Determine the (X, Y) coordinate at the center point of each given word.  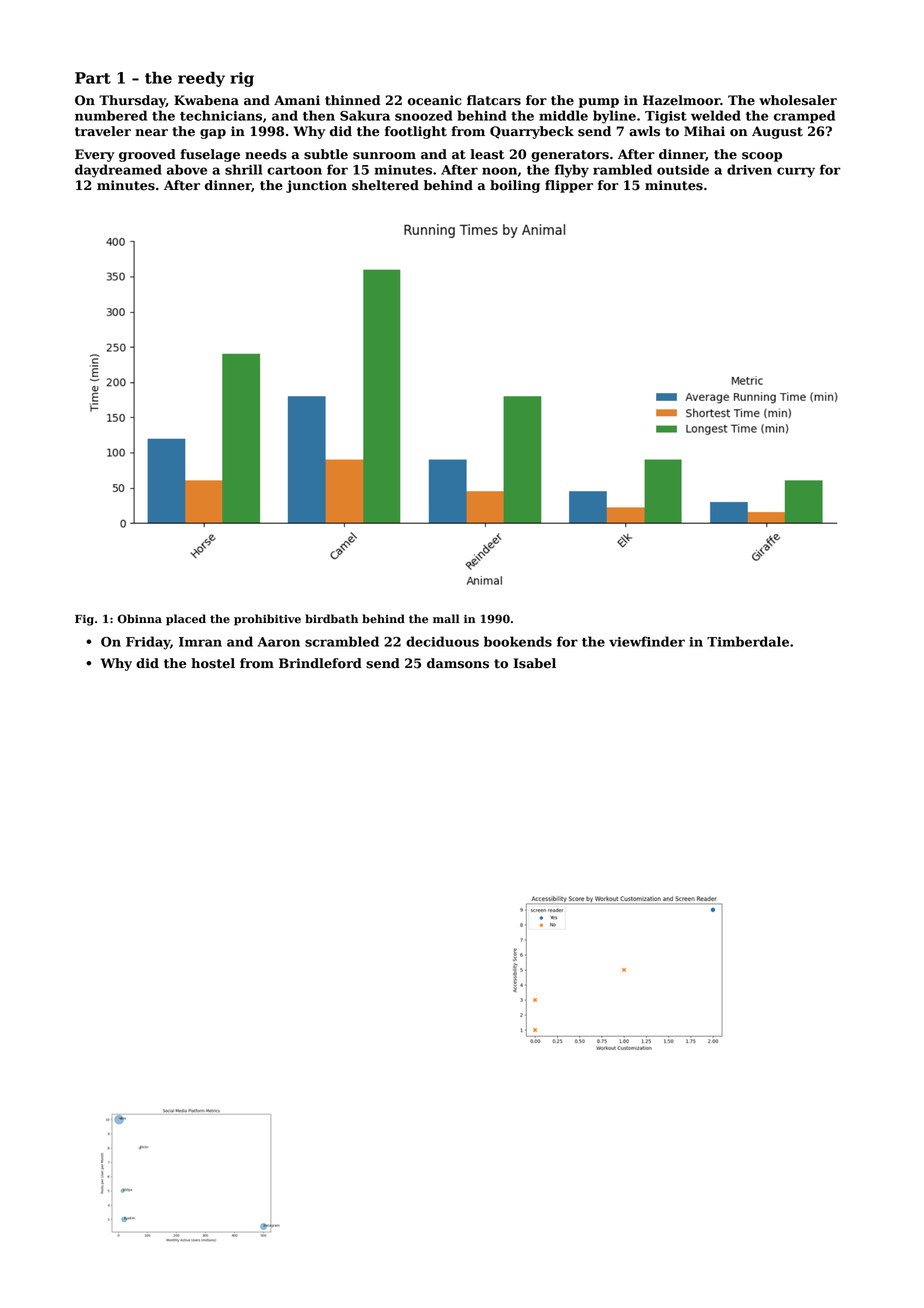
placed (186, 620)
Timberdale (748, 641)
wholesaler (798, 100)
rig (242, 79)
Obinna (140, 619)
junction (316, 186)
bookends (518, 641)
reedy (201, 79)
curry (796, 172)
